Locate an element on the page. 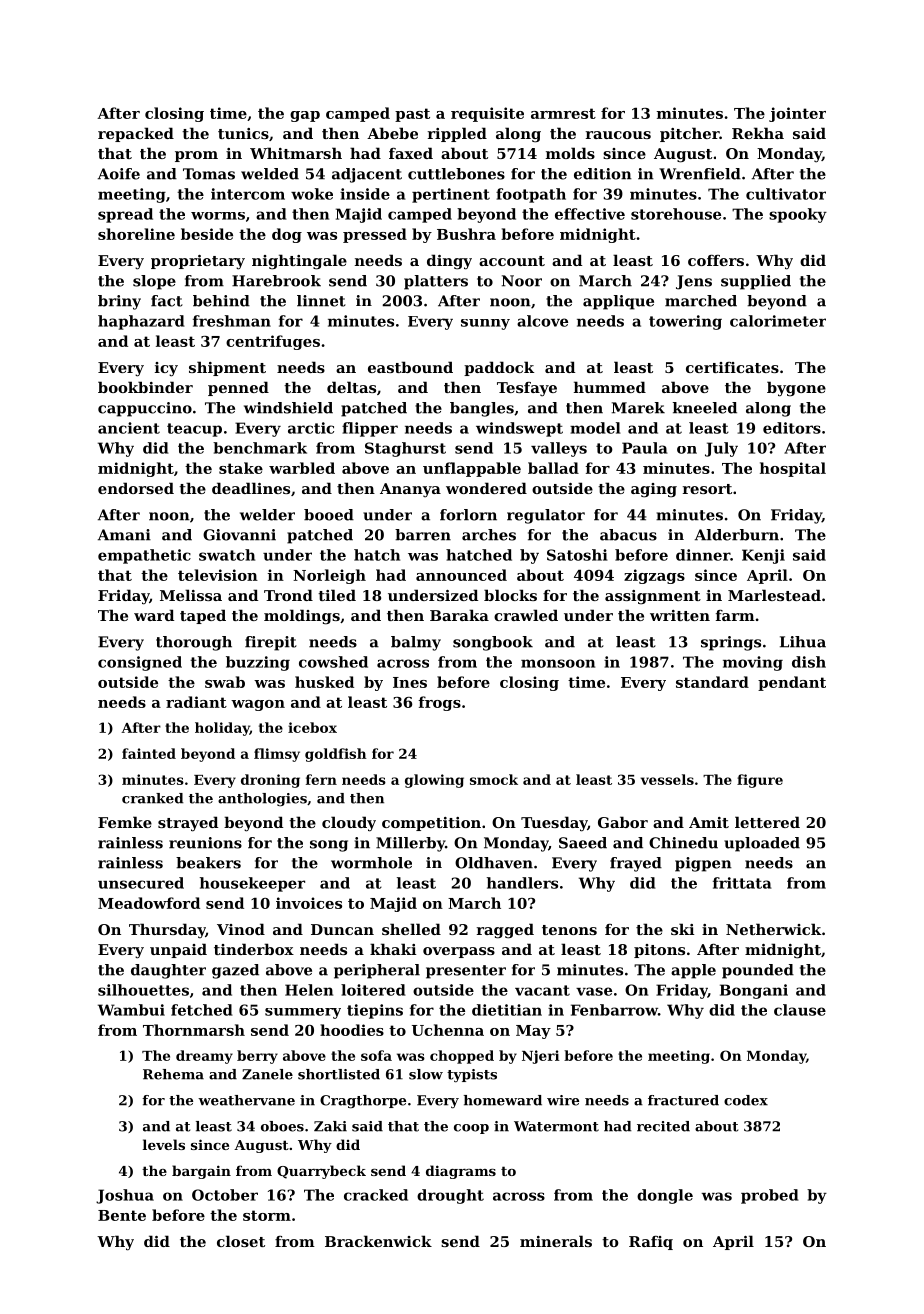  welder is located at coordinates (267, 515).
